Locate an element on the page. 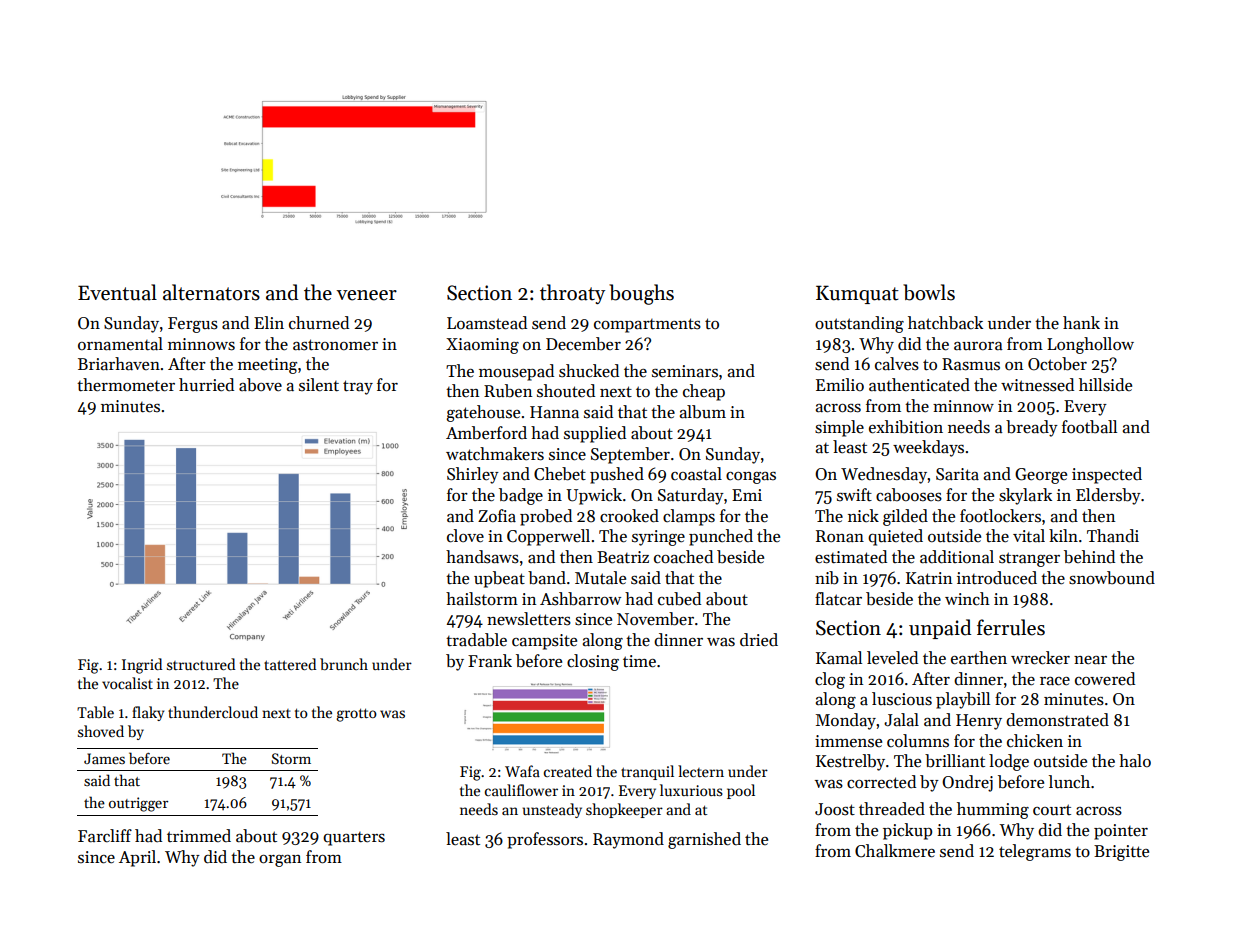 The width and height of the page is (1233, 952). brunch is located at coordinates (344, 664).
